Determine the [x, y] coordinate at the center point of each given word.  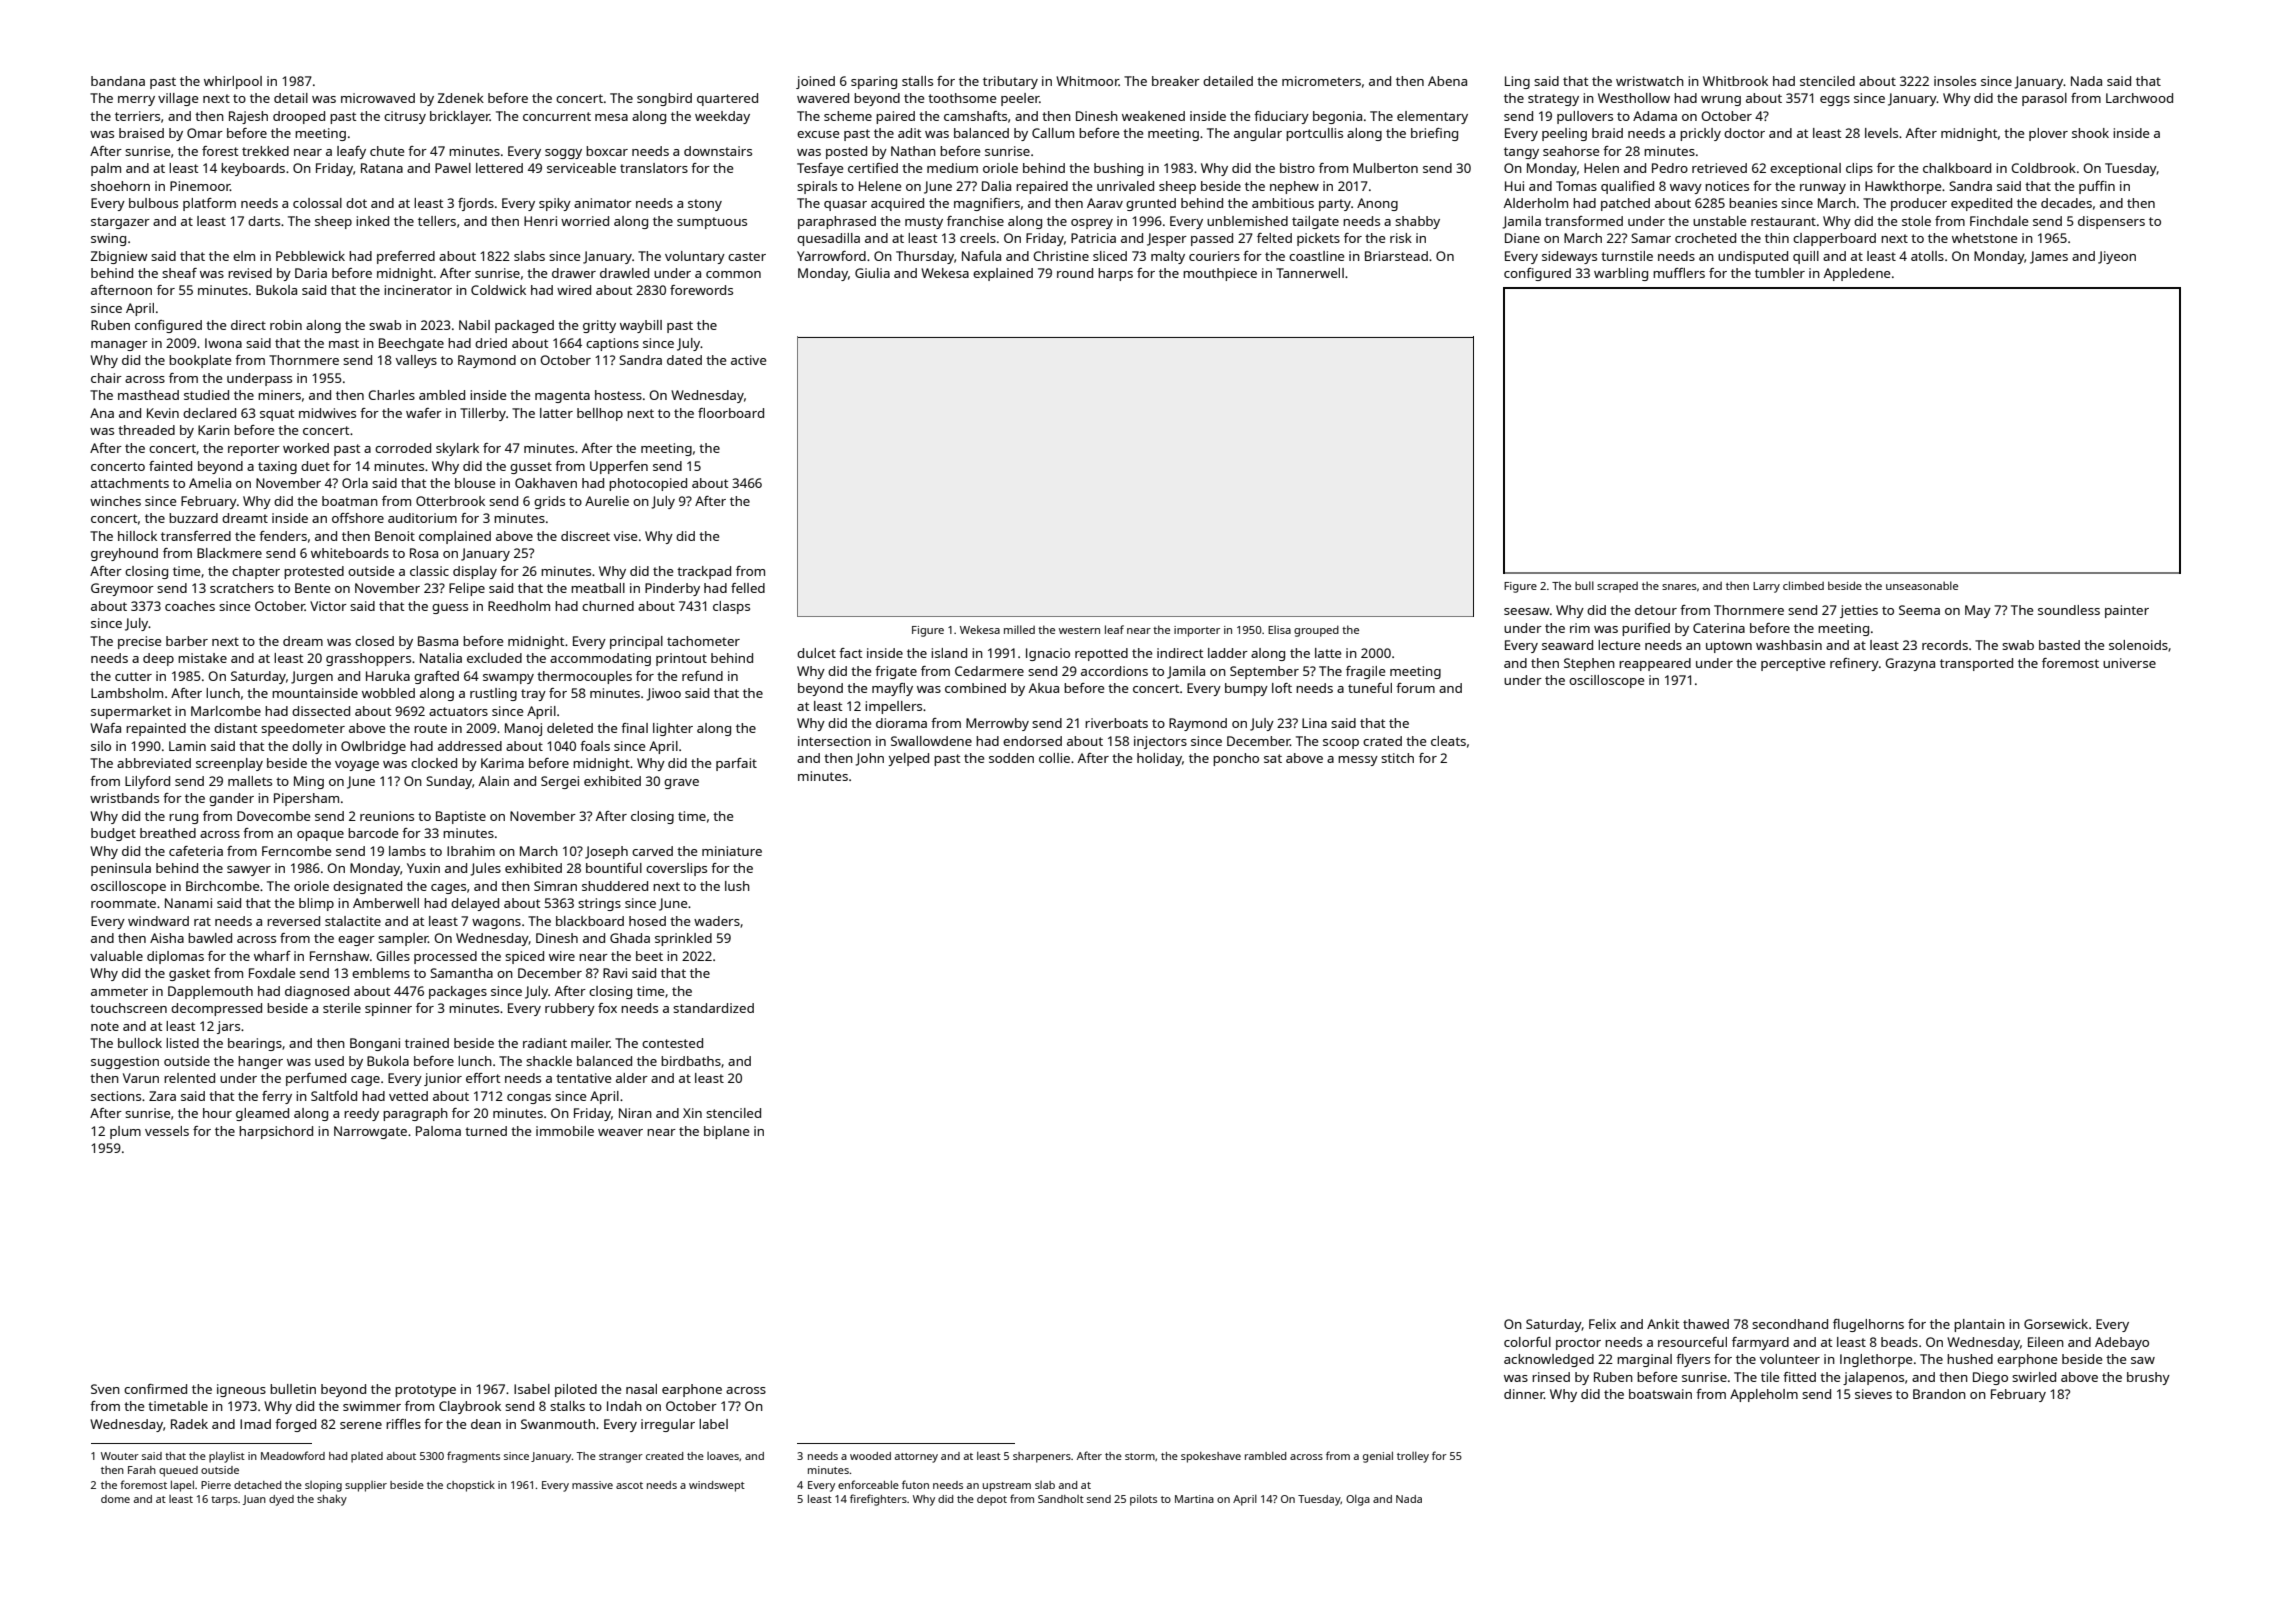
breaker [1176, 81]
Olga [1358, 1500]
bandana [118, 81]
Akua [1044, 688]
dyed [281, 1500]
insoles [1955, 81]
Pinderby [672, 589]
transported [1976, 664]
